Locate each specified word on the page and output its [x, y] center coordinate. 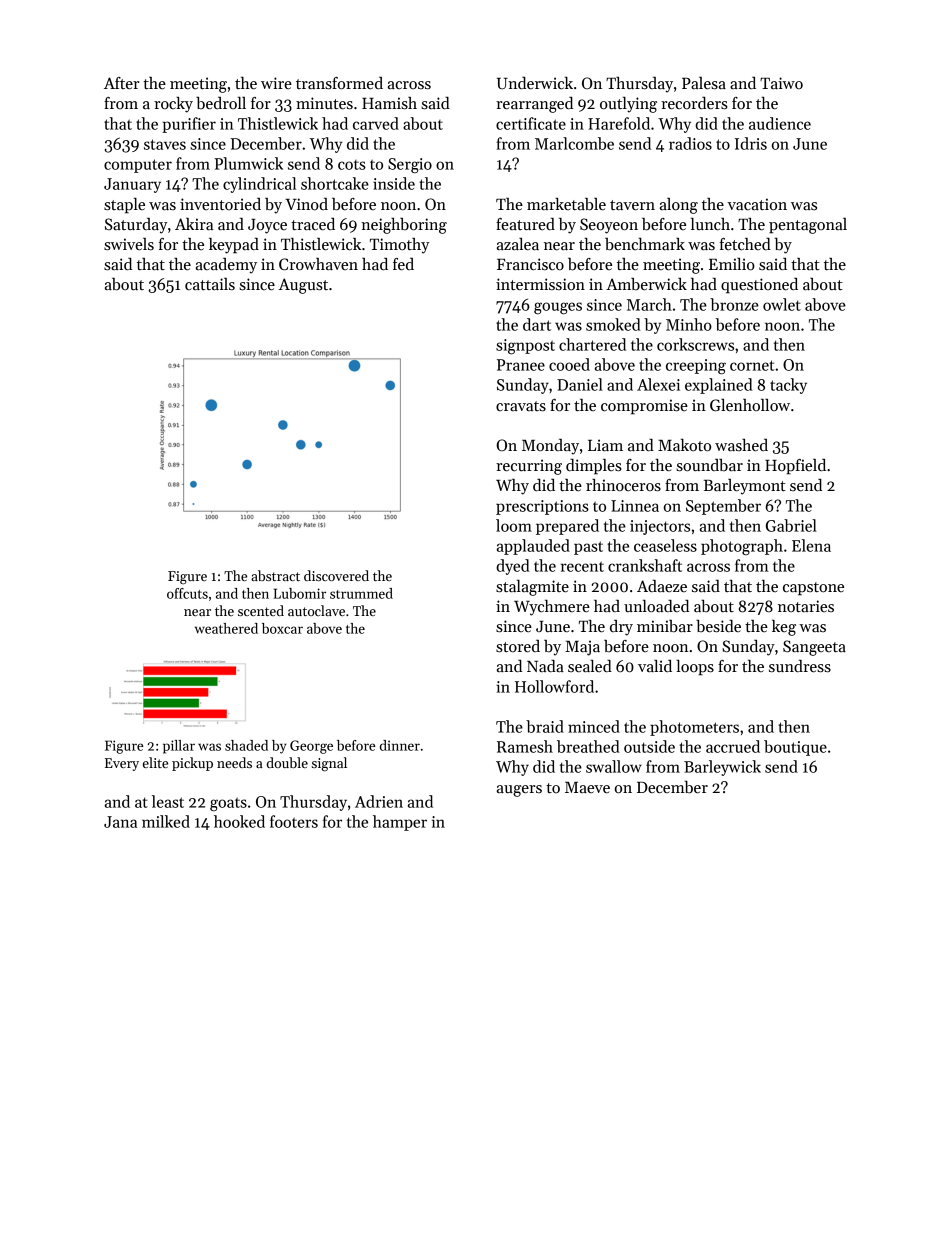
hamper [400, 823]
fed [403, 264]
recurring [529, 467]
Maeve [587, 787]
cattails [210, 284]
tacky [788, 386]
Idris [751, 143]
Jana [120, 822]
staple [124, 206]
